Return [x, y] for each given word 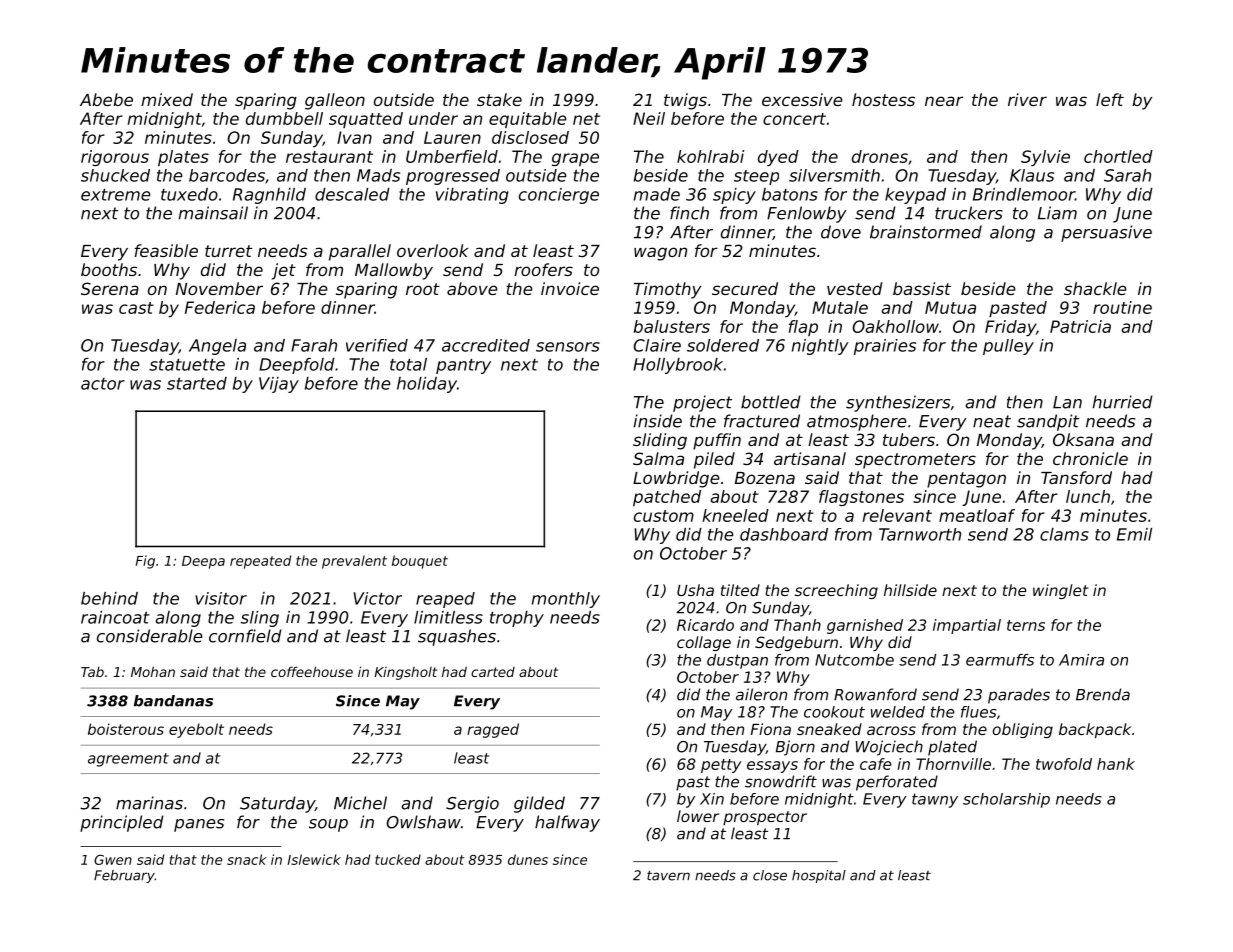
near [944, 101]
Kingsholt [405, 673]
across [891, 730]
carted [493, 672]
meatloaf [977, 515]
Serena [110, 288]
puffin [717, 441]
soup [328, 825]
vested [855, 288]
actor [103, 384]
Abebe [106, 99]
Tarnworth [920, 534]
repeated [260, 562]
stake [499, 99]
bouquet [420, 562]
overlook [432, 250]
